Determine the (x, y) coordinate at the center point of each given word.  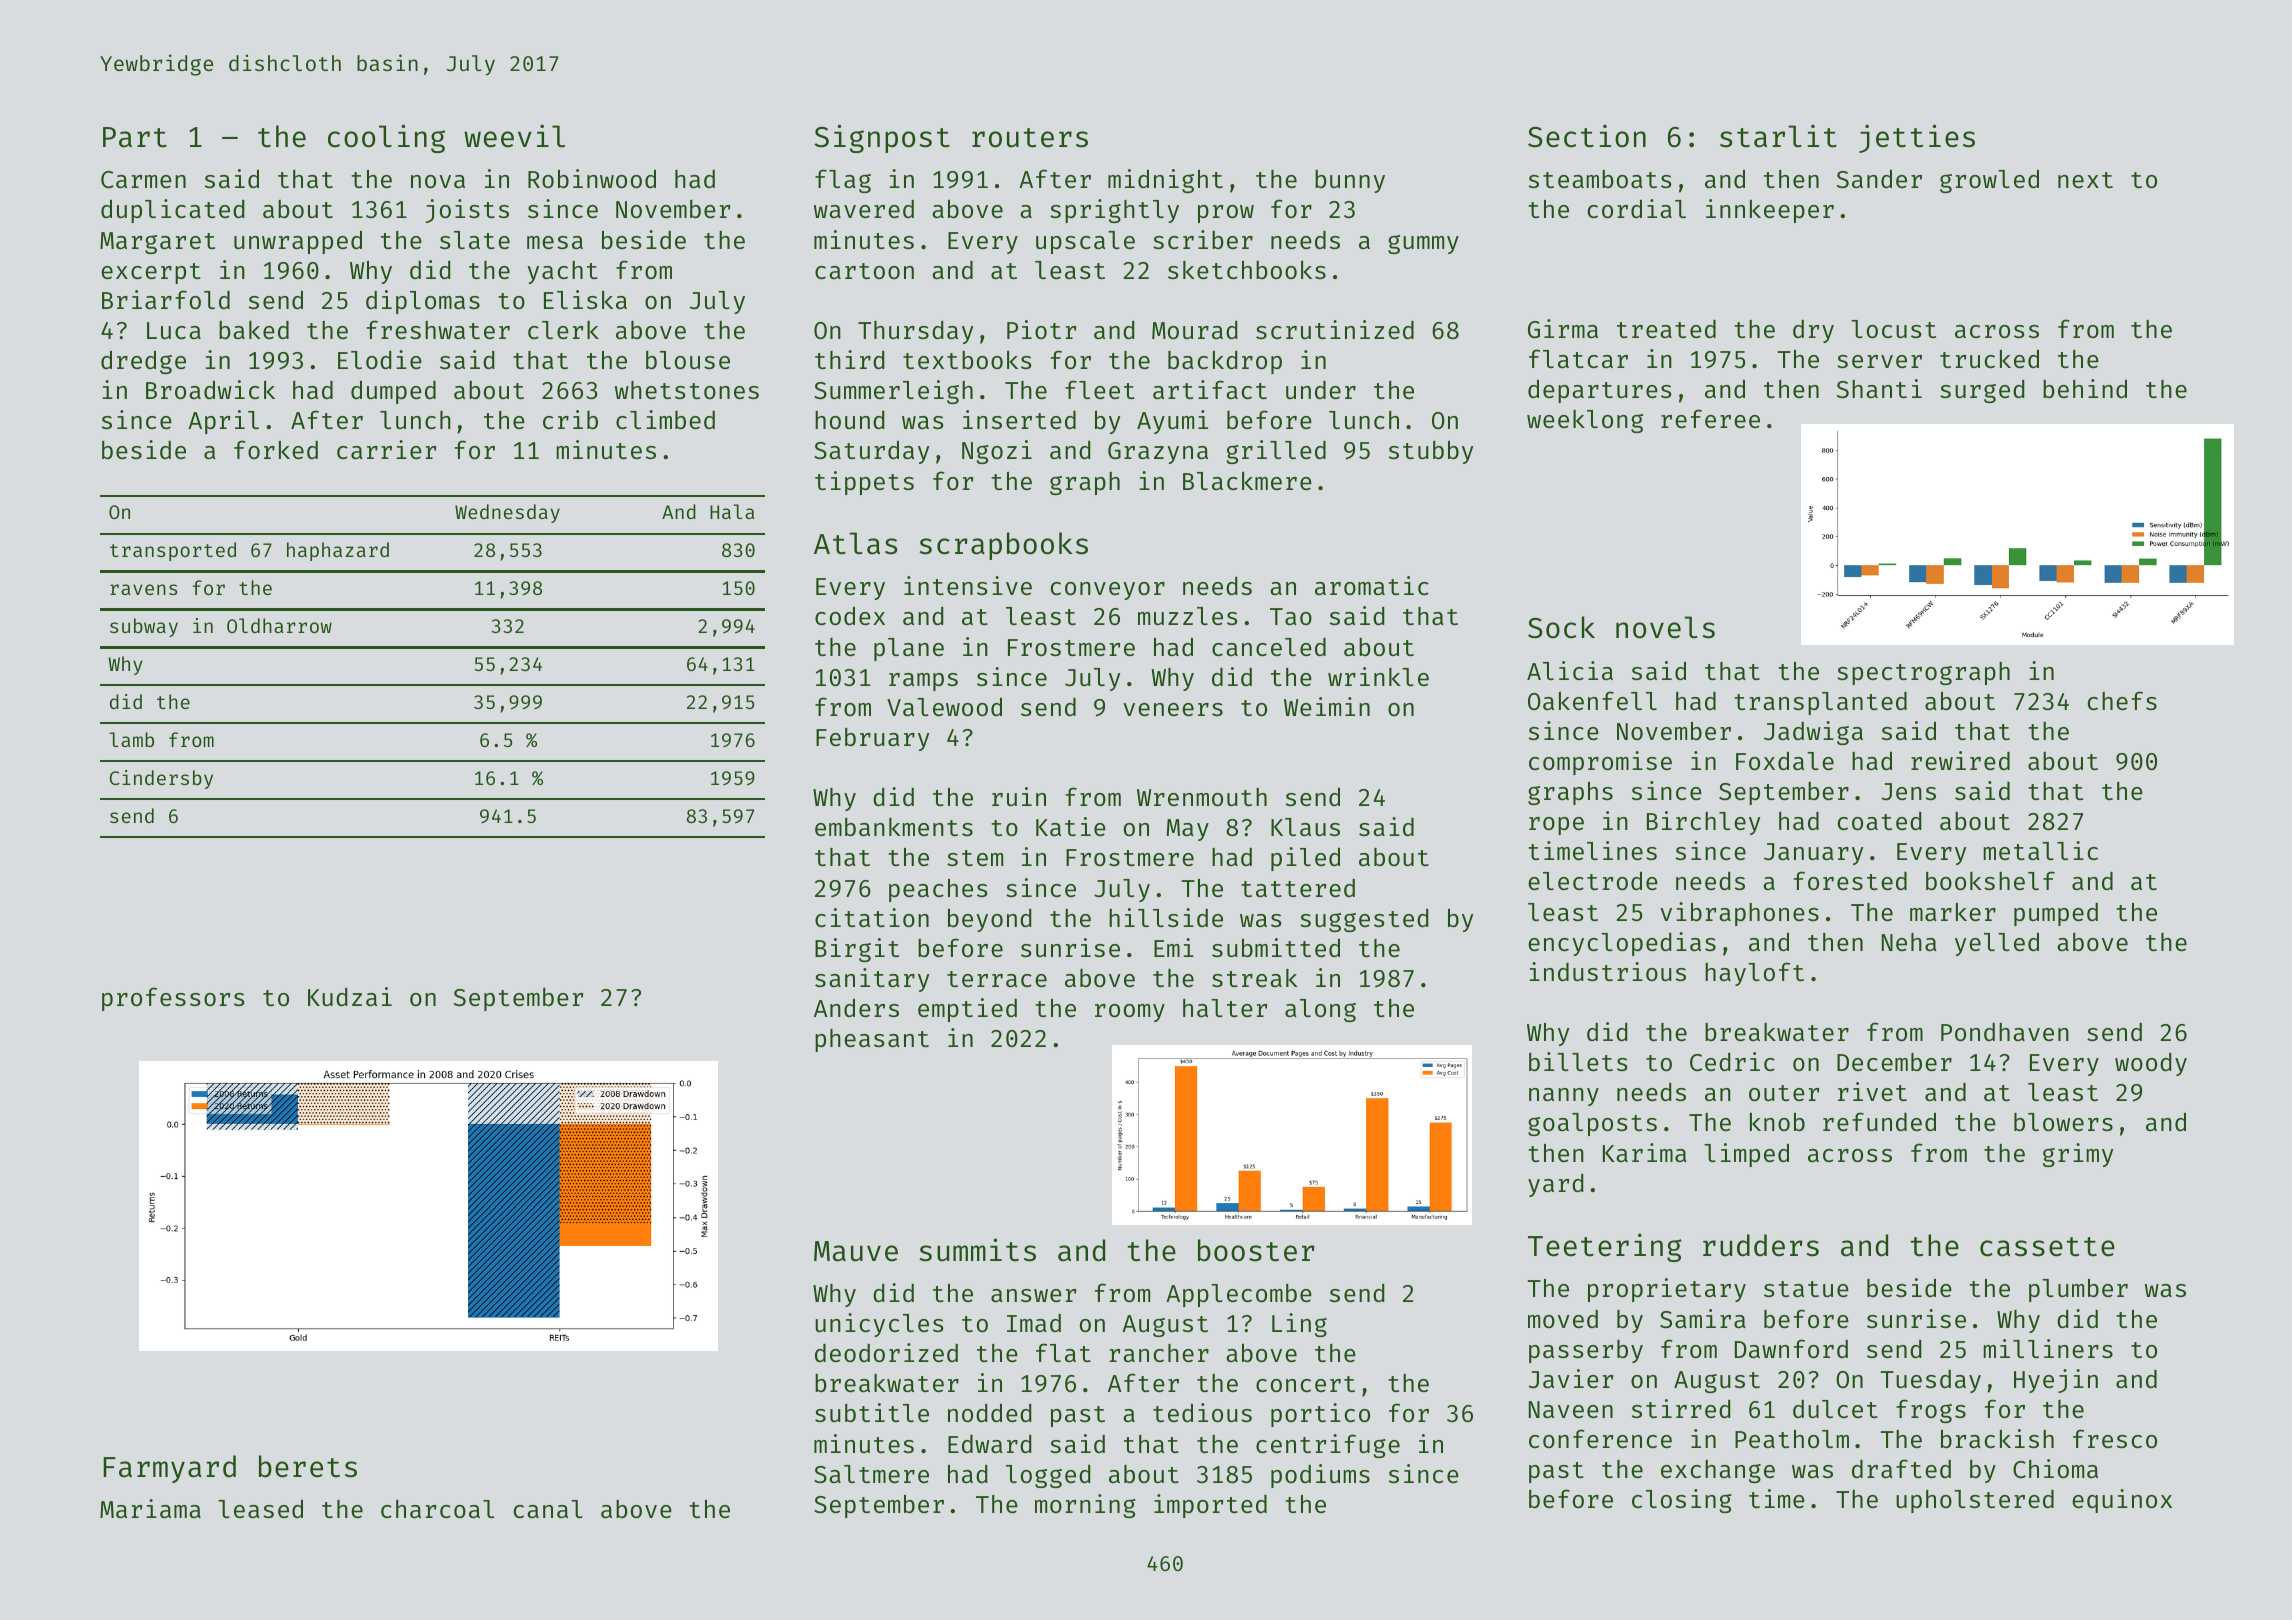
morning (1085, 1506)
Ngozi (997, 452)
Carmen (143, 180)
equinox (2122, 1501)
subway (144, 627)
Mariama (150, 1508)
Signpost (882, 138)
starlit (1778, 136)
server (1879, 361)
